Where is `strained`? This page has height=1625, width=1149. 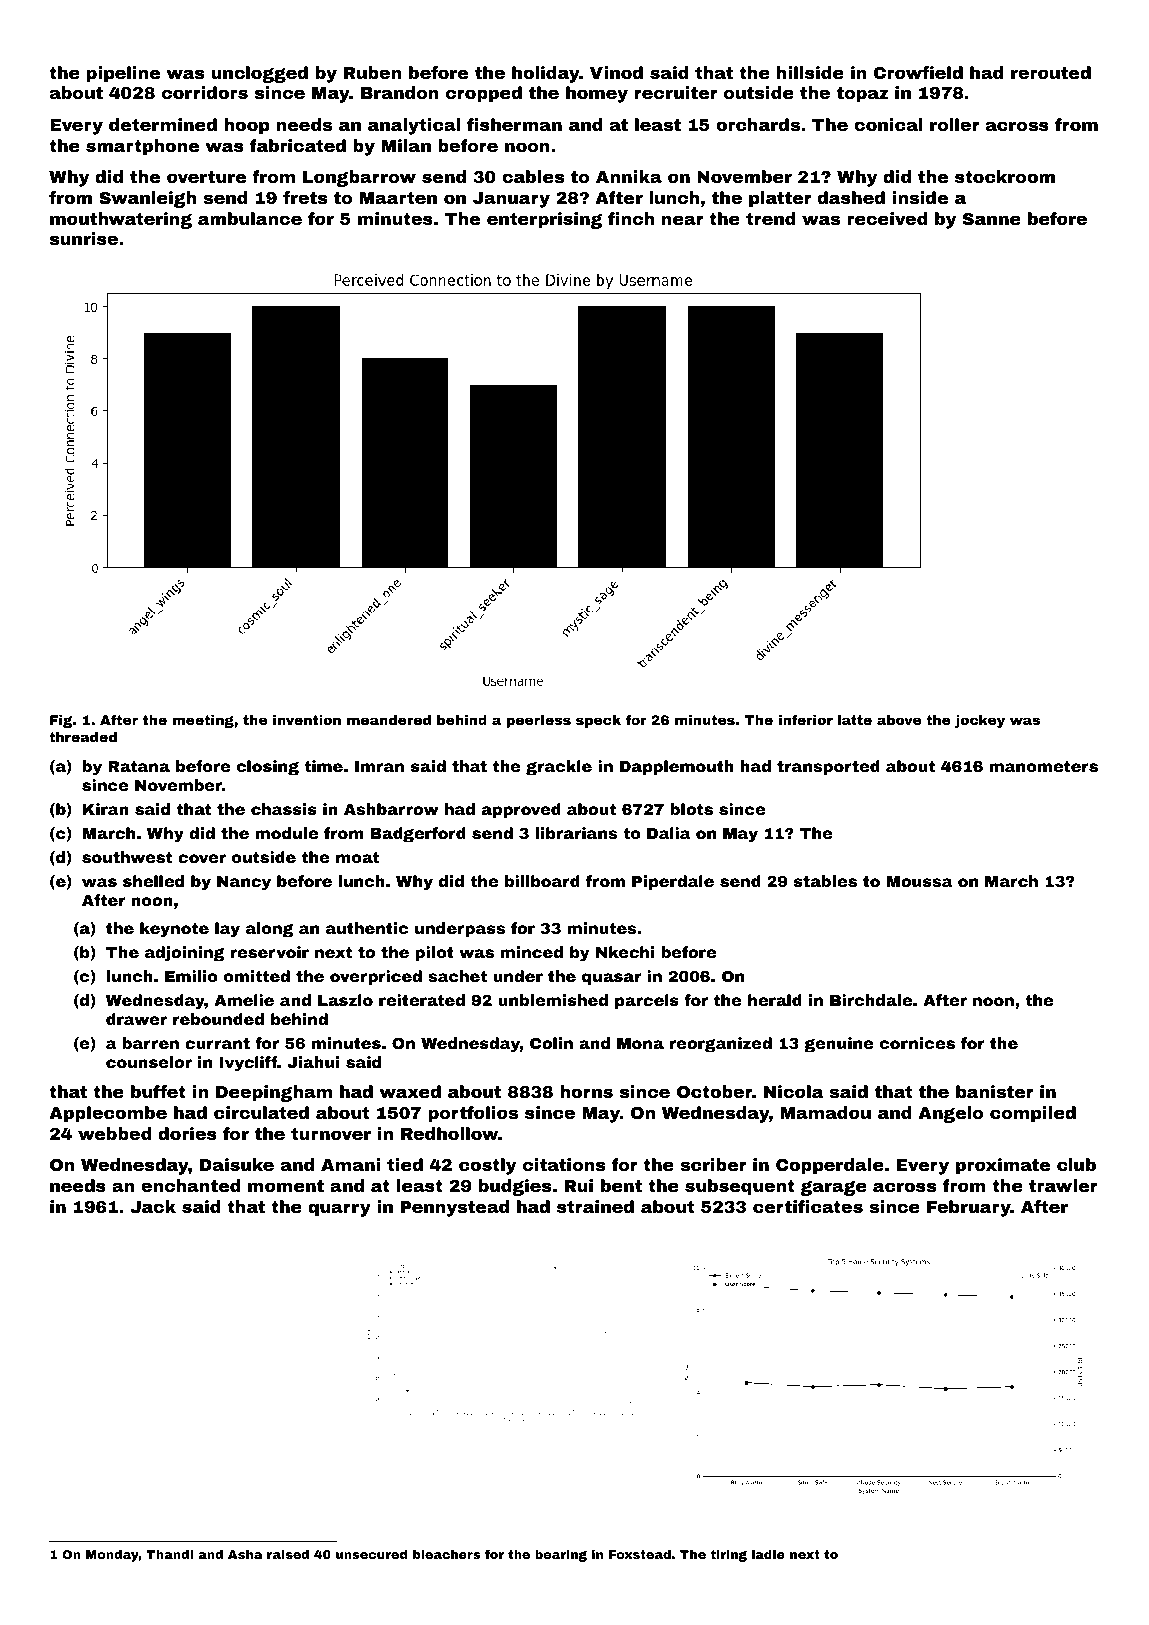 strained is located at coordinates (595, 1206).
